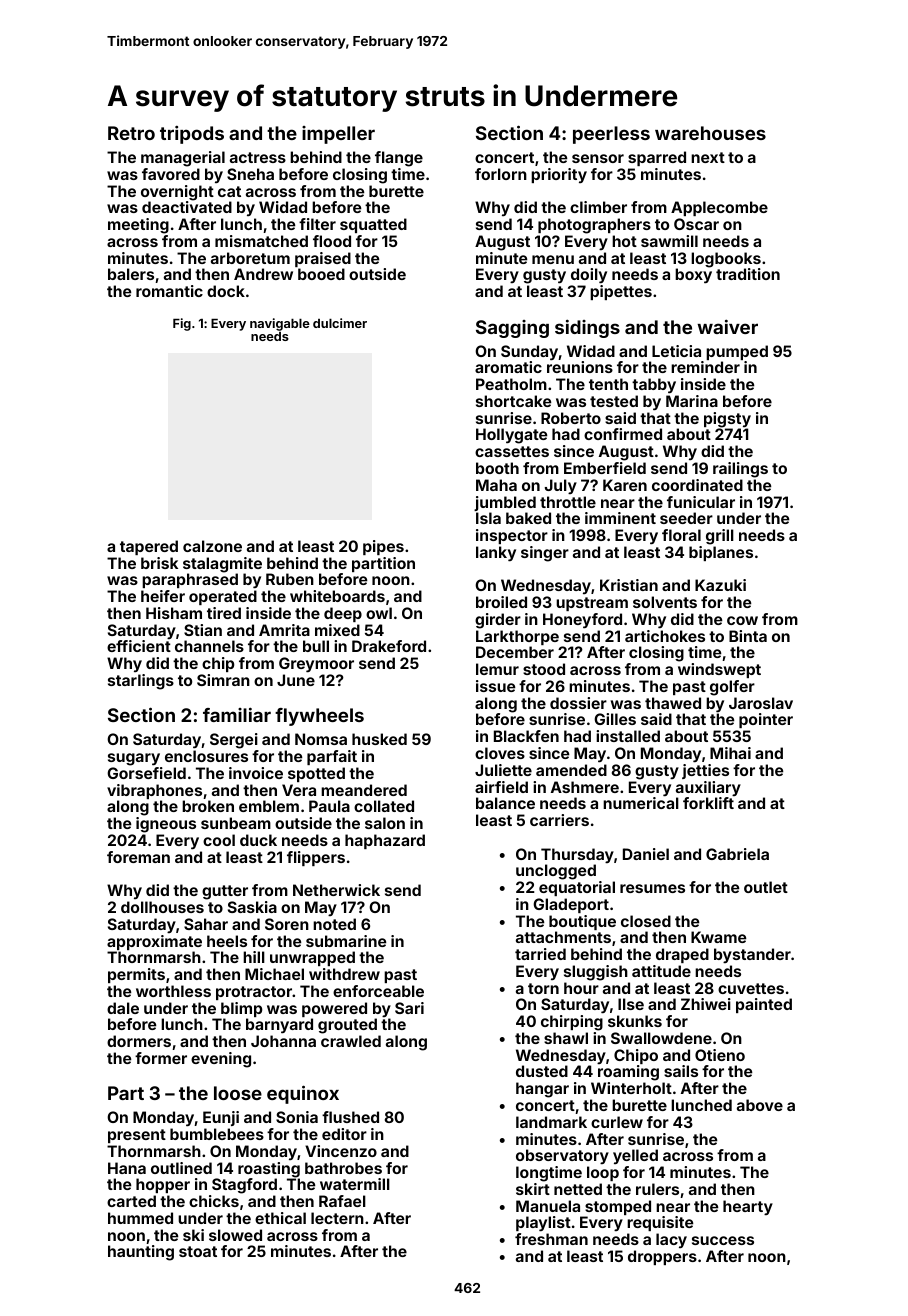 The width and height of the image is (908, 1316). I want to click on outlet, so click(766, 887).
